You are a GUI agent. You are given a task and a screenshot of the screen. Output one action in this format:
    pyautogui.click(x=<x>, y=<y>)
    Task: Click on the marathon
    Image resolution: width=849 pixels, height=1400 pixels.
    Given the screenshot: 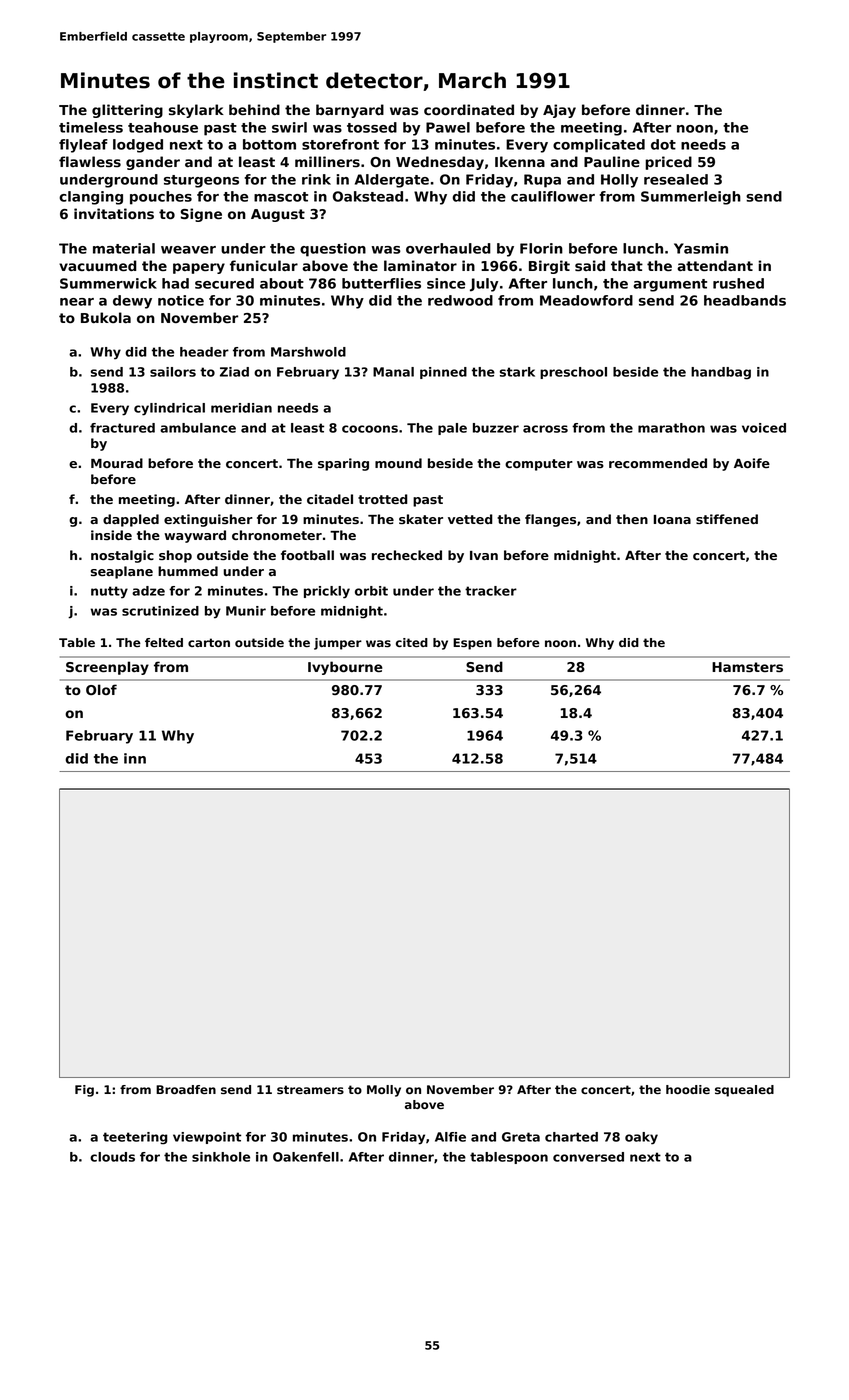 What is the action you would take?
    pyautogui.click(x=671, y=428)
